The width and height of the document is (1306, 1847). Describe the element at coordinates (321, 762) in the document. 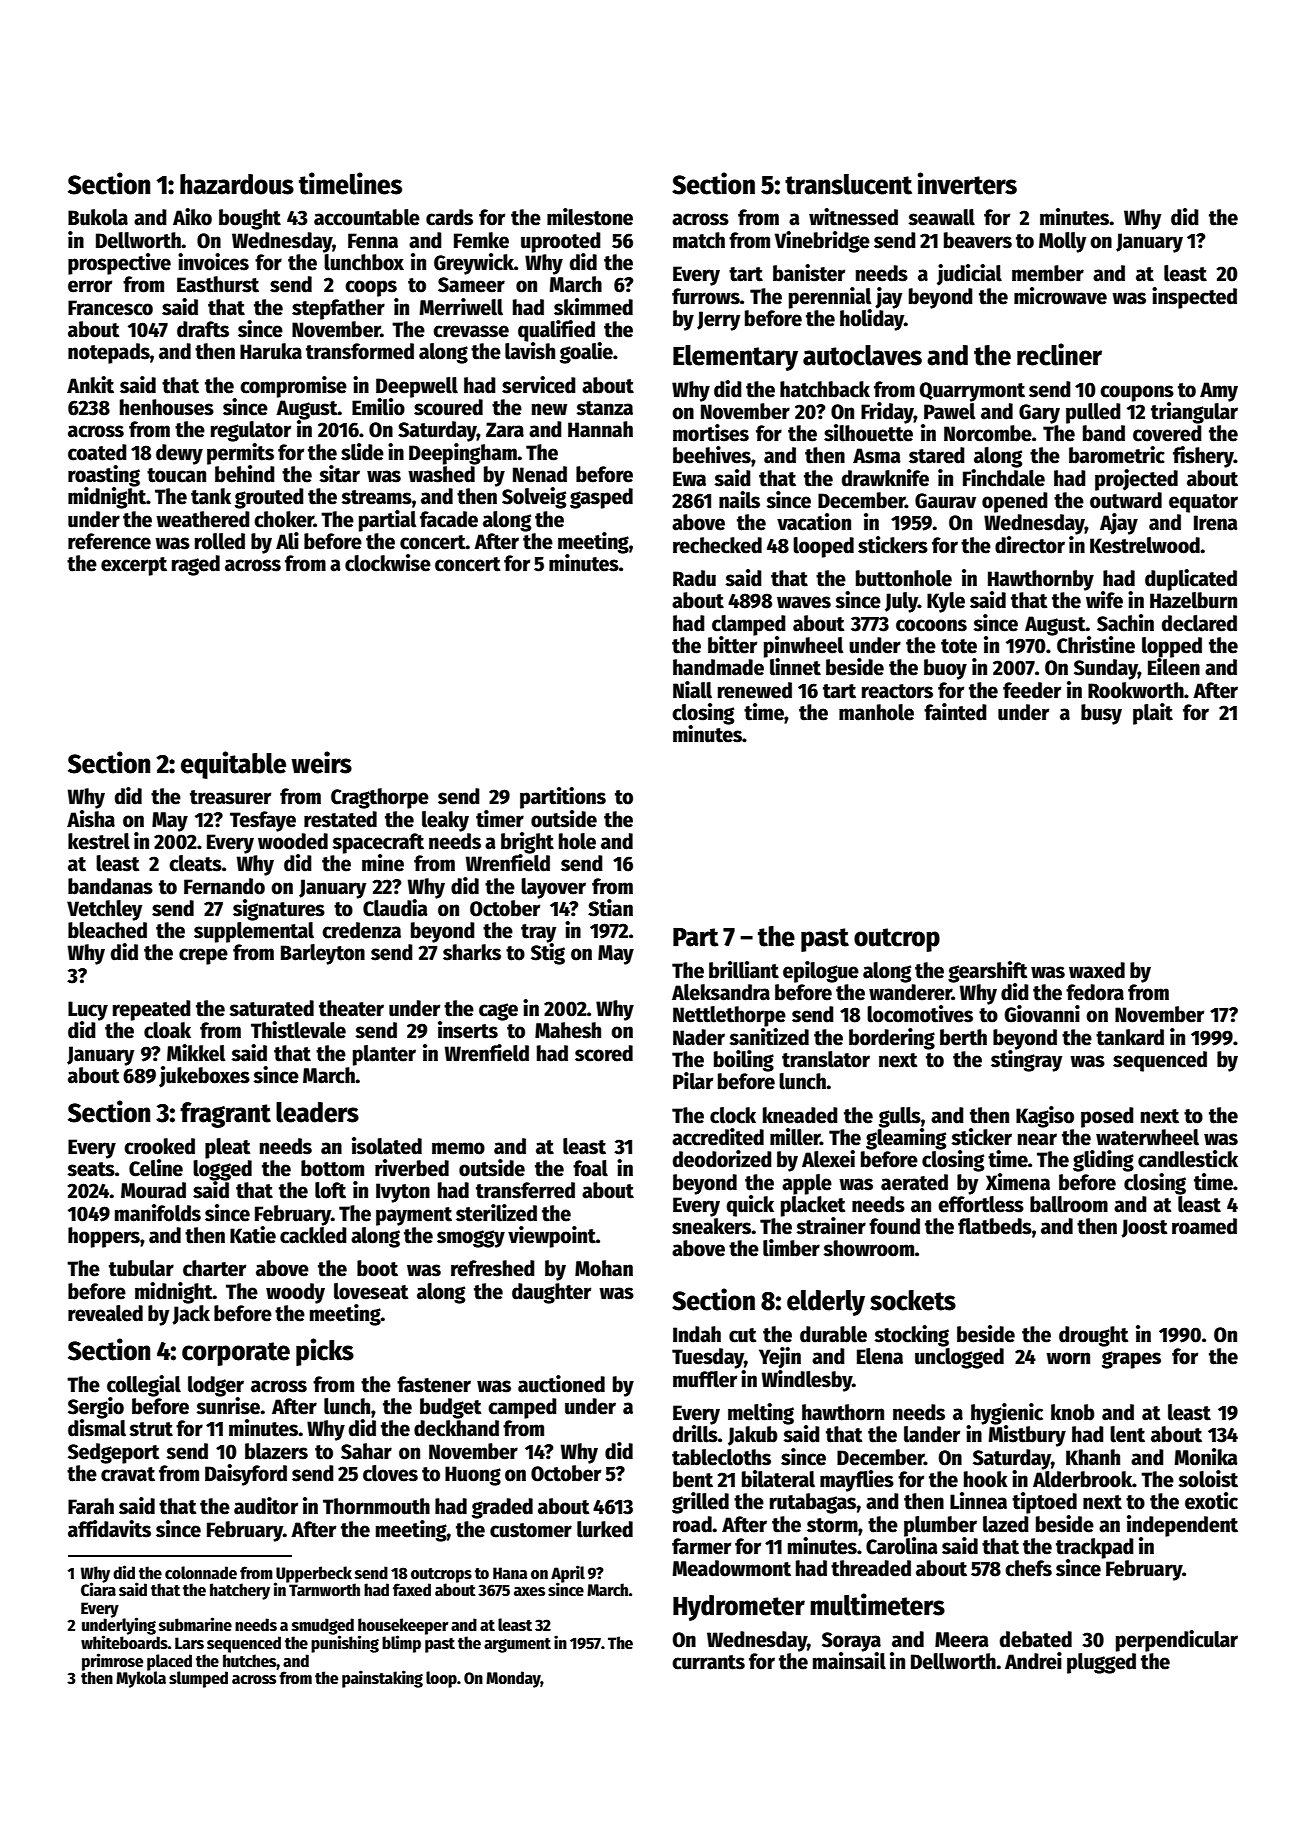

I see `weirs` at that location.
